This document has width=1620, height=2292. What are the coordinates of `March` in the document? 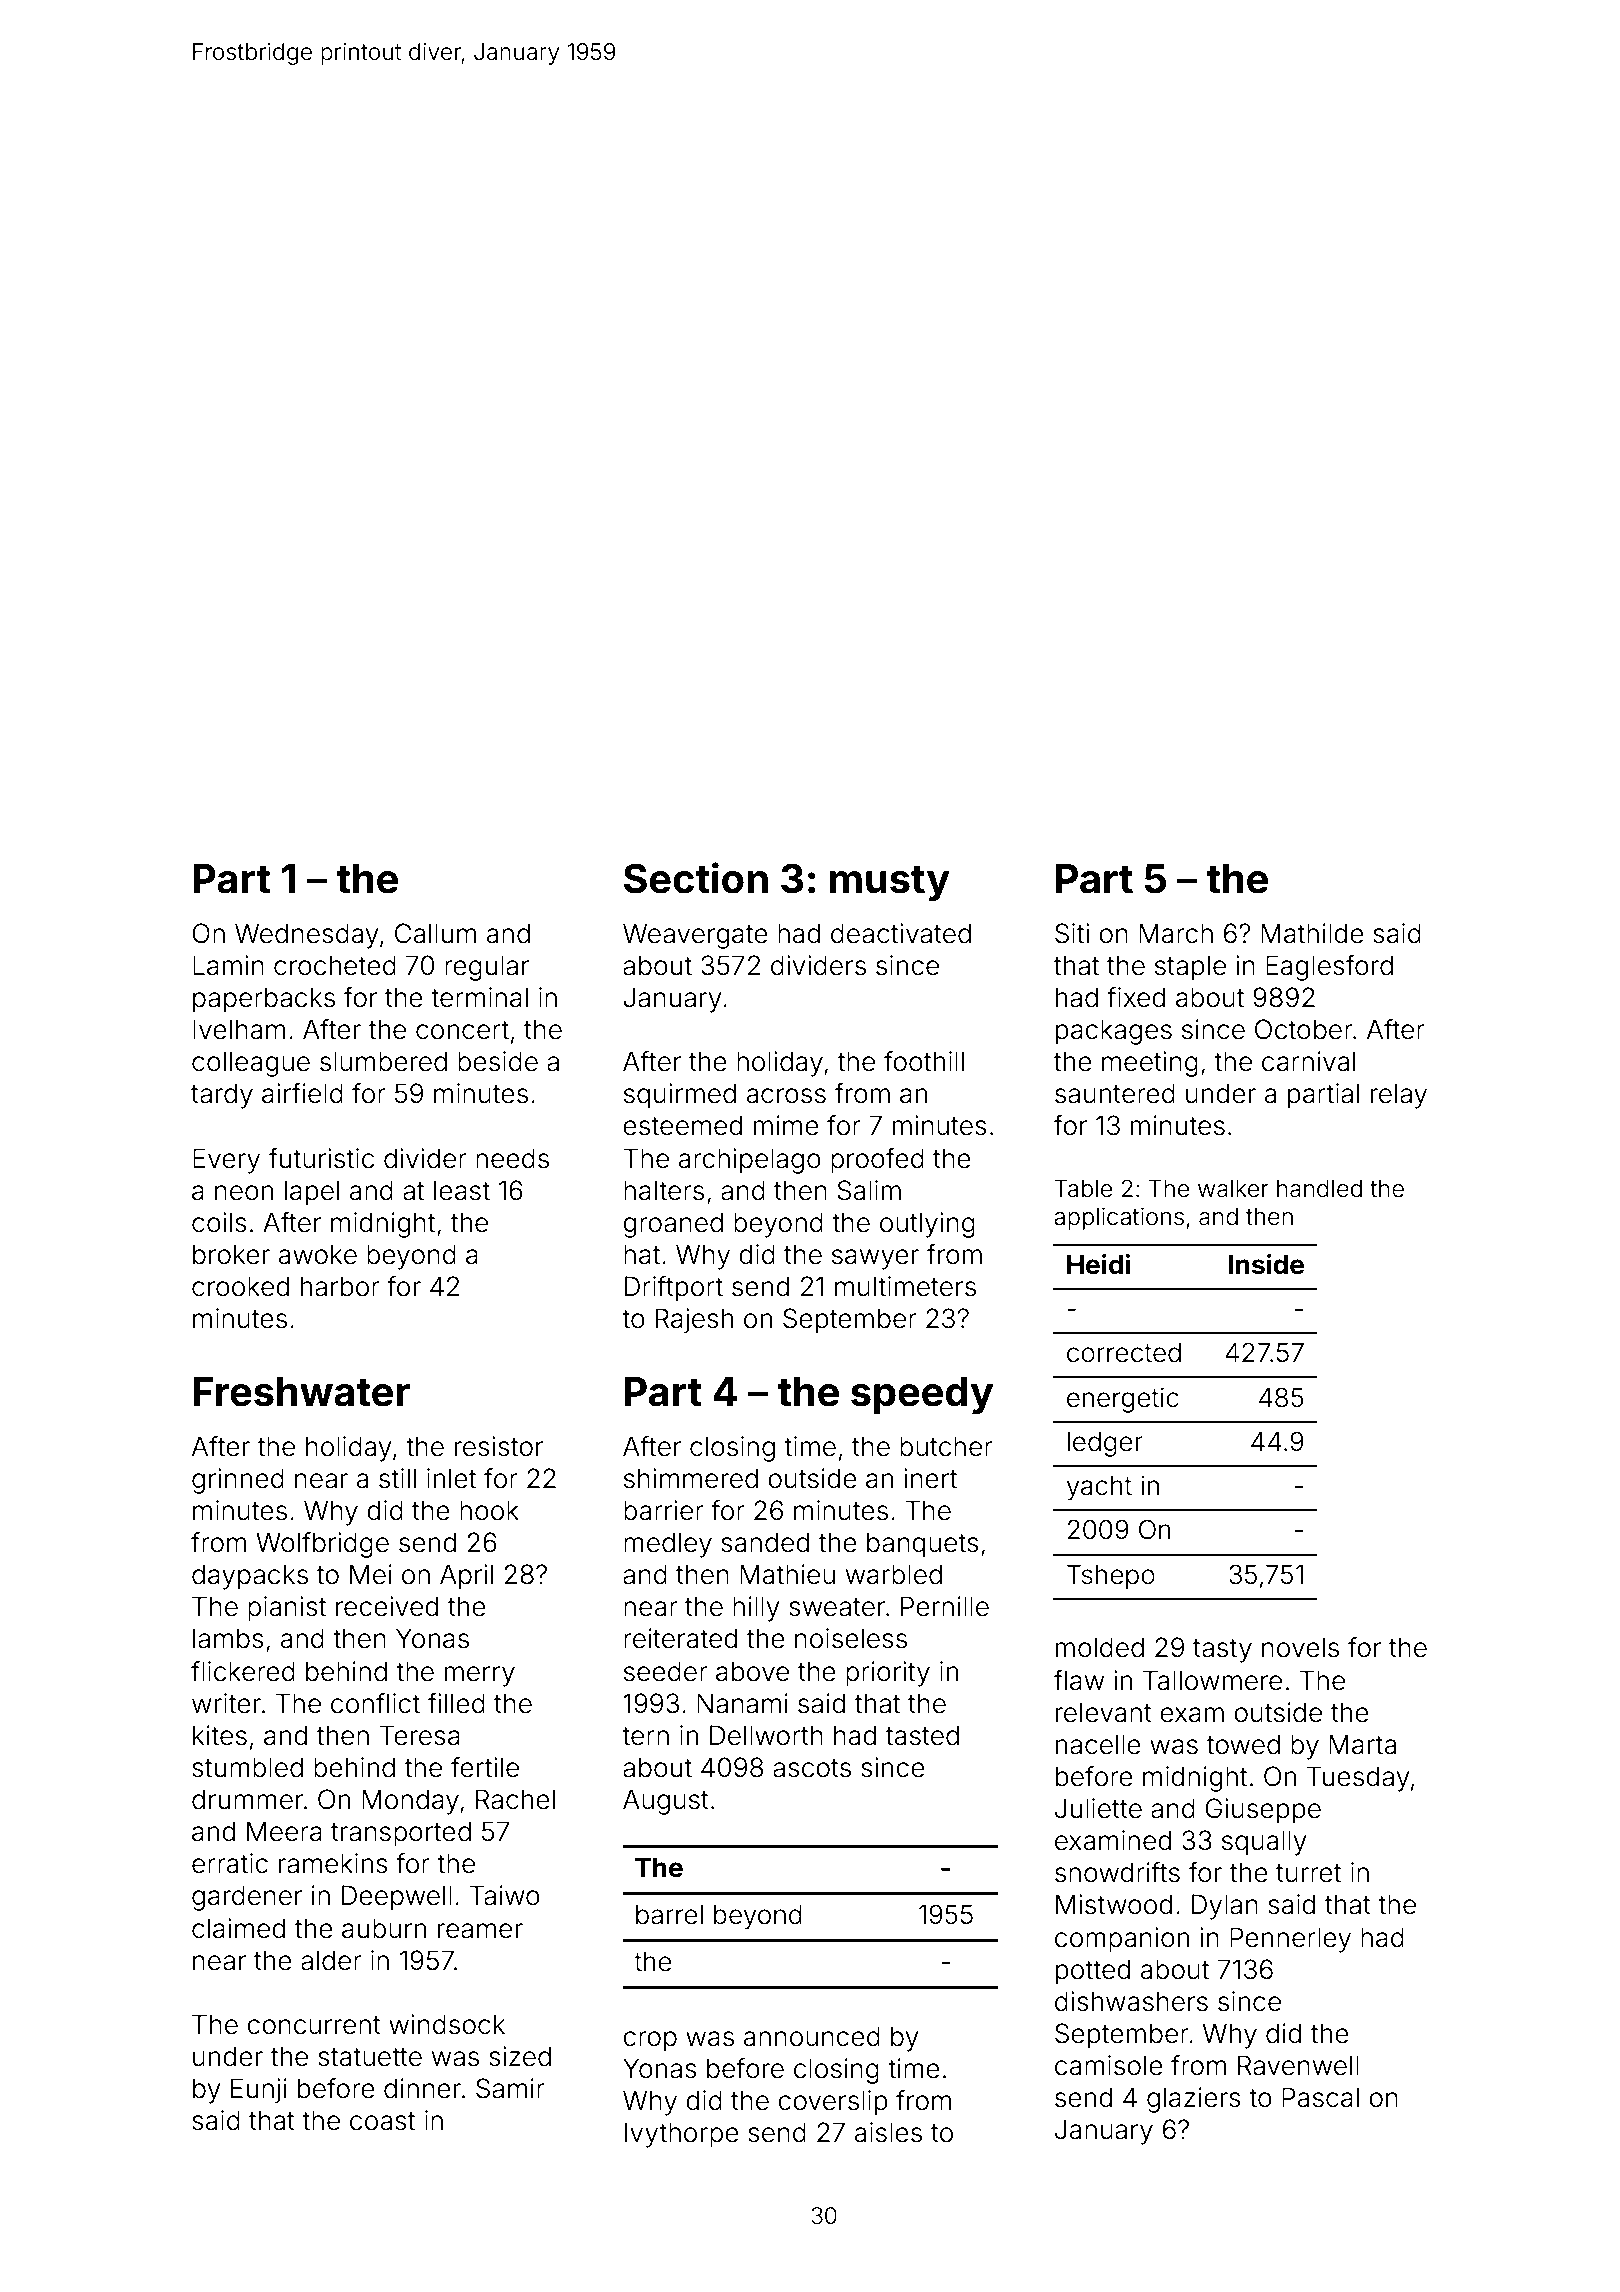 It's located at (1176, 933).
